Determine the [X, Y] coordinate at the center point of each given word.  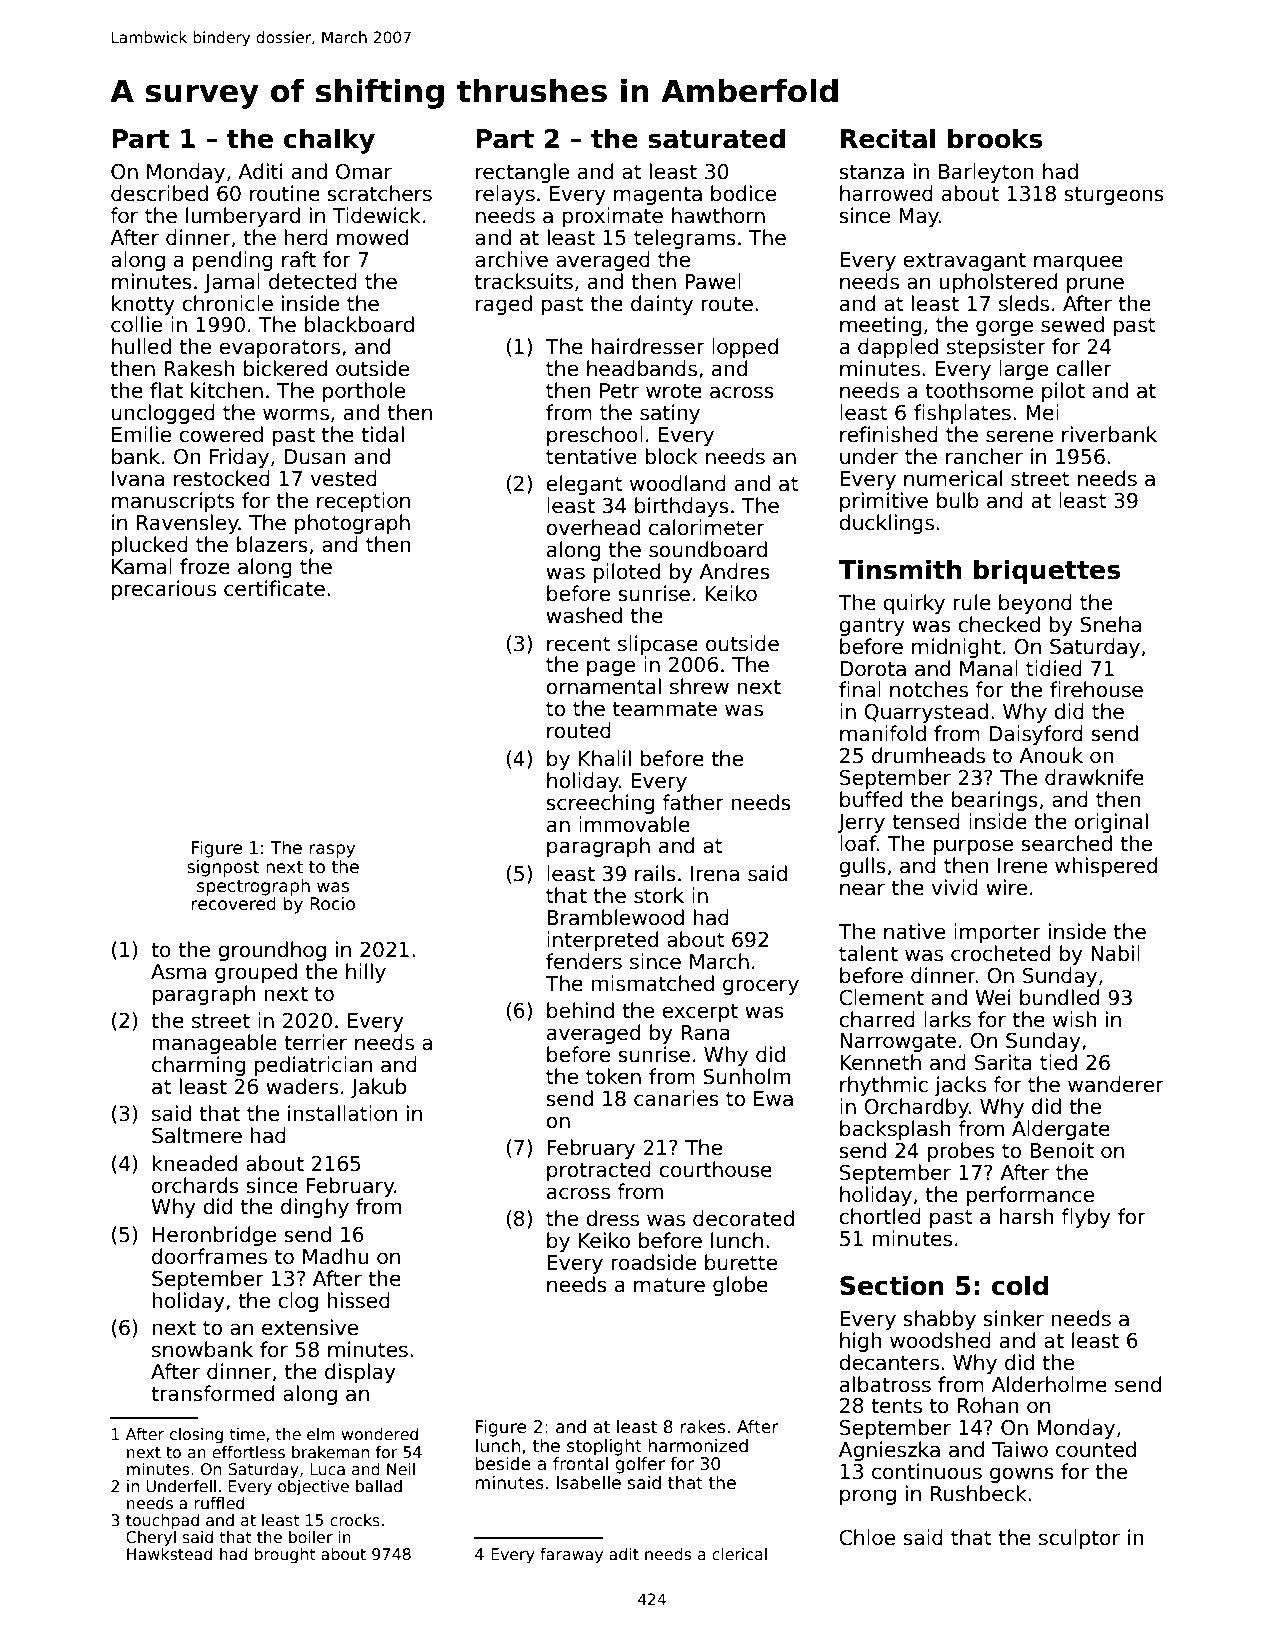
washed [584, 615]
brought [285, 1555]
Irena [715, 874]
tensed [926, 821]
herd [306, 237]
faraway [571, 1555]
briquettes [1047, 571]
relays [505, 195]
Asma [178, 972]
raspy [332, 851]
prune [1095, 285]
